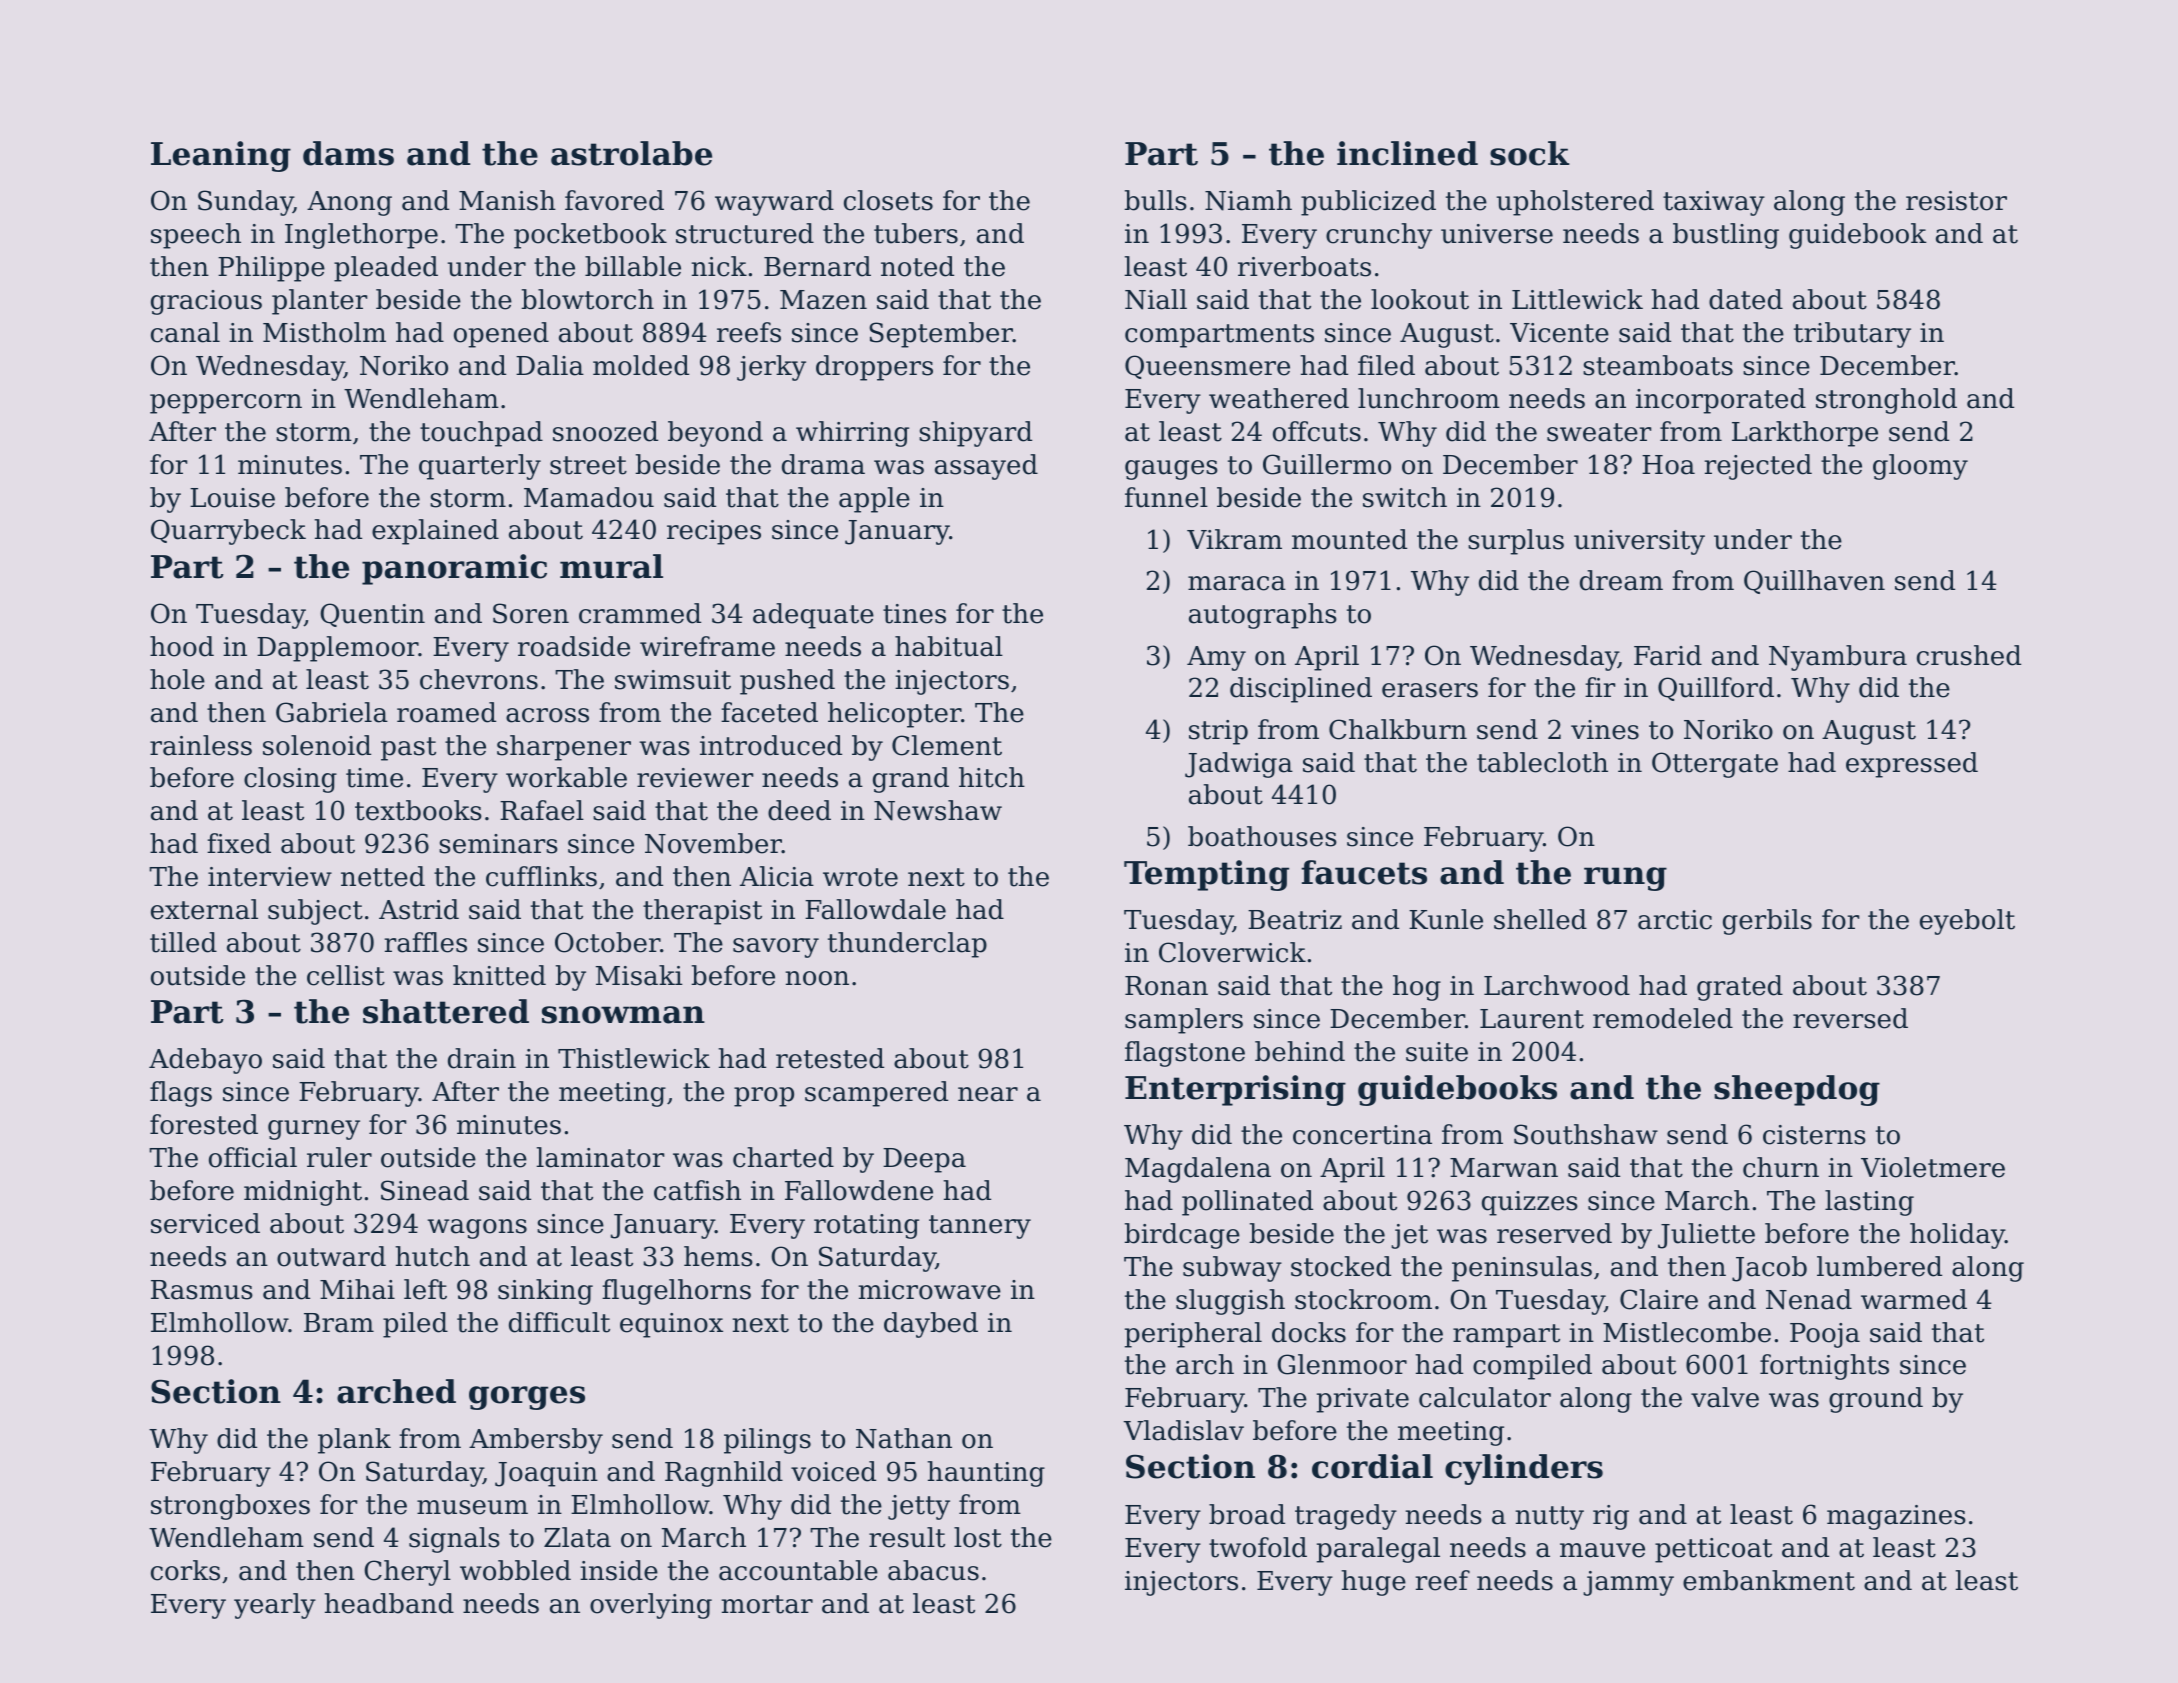  I want to click on cellist, so click(346, 975).
